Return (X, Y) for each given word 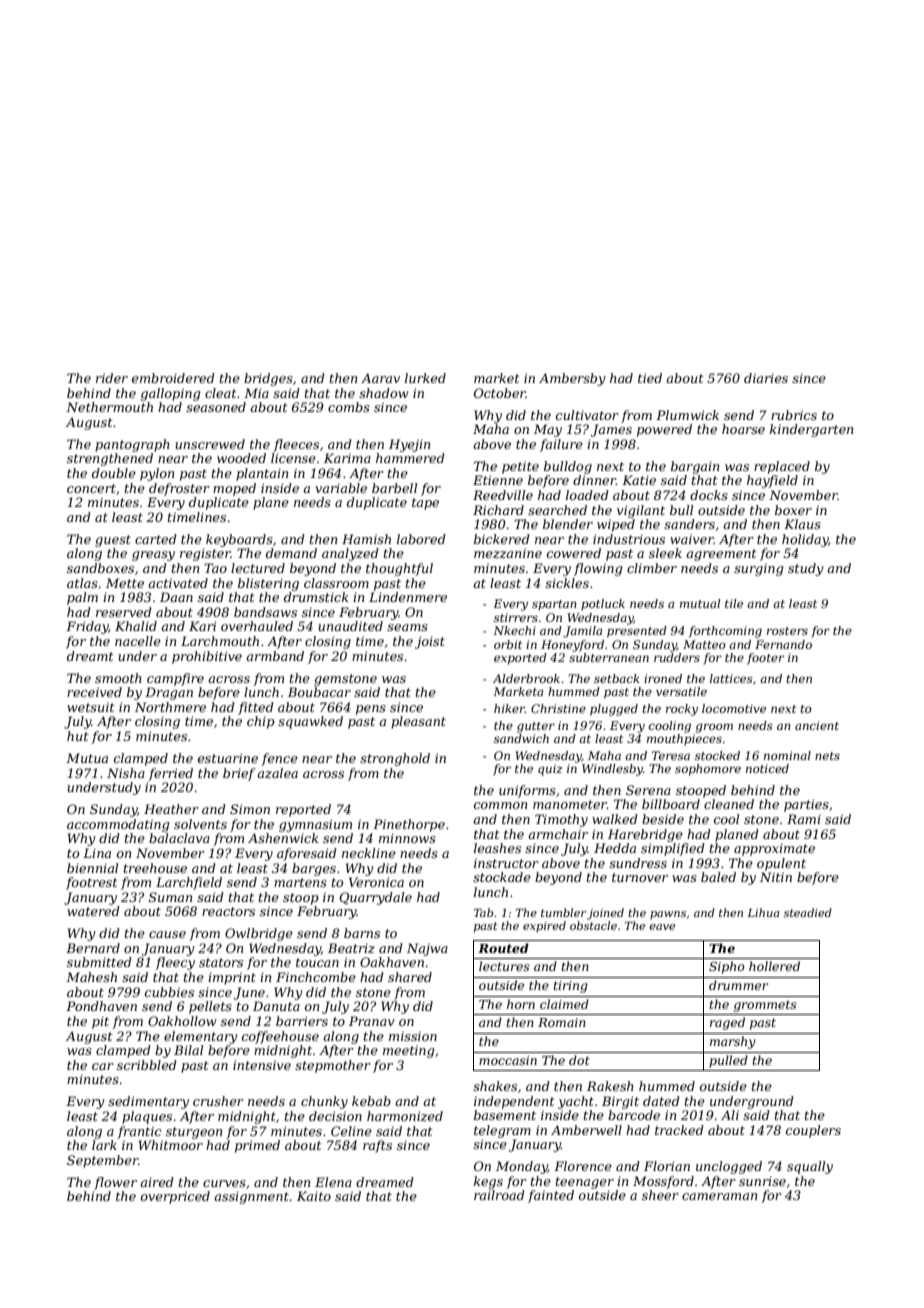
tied (650, 378)
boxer (793, 510)
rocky (682, 710)
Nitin (776, 877)
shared (410, 977)
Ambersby (572, 379)
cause (167, 934)
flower (115, 1183)
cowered (574, 553)
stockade (502, 877)
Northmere (170, 707)
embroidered (173, 378)
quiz (550, 770)
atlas (82, 583)
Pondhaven (101, 1006)
